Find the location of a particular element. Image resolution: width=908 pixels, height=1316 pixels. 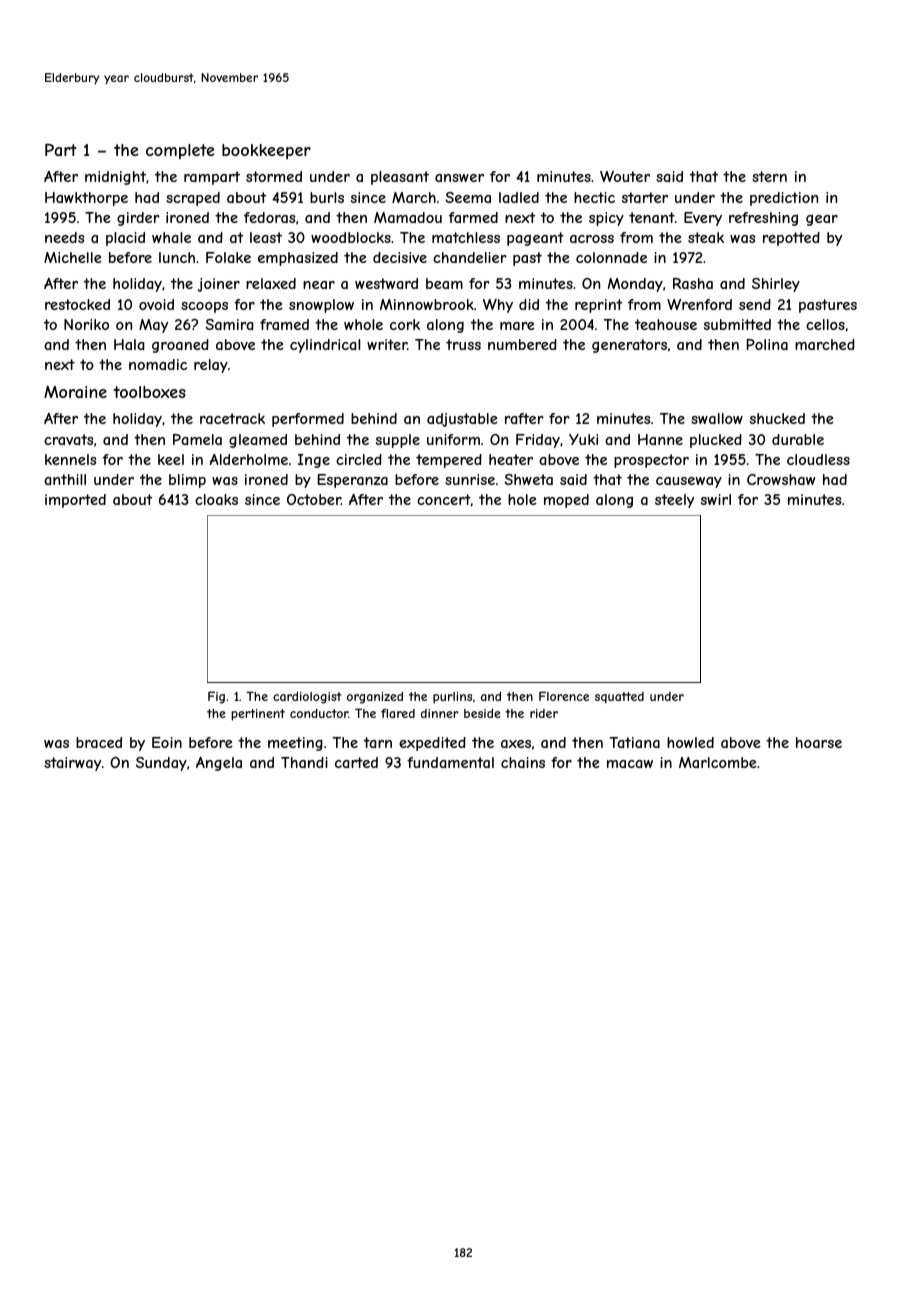

stern is located at coordinates (769, 176).
